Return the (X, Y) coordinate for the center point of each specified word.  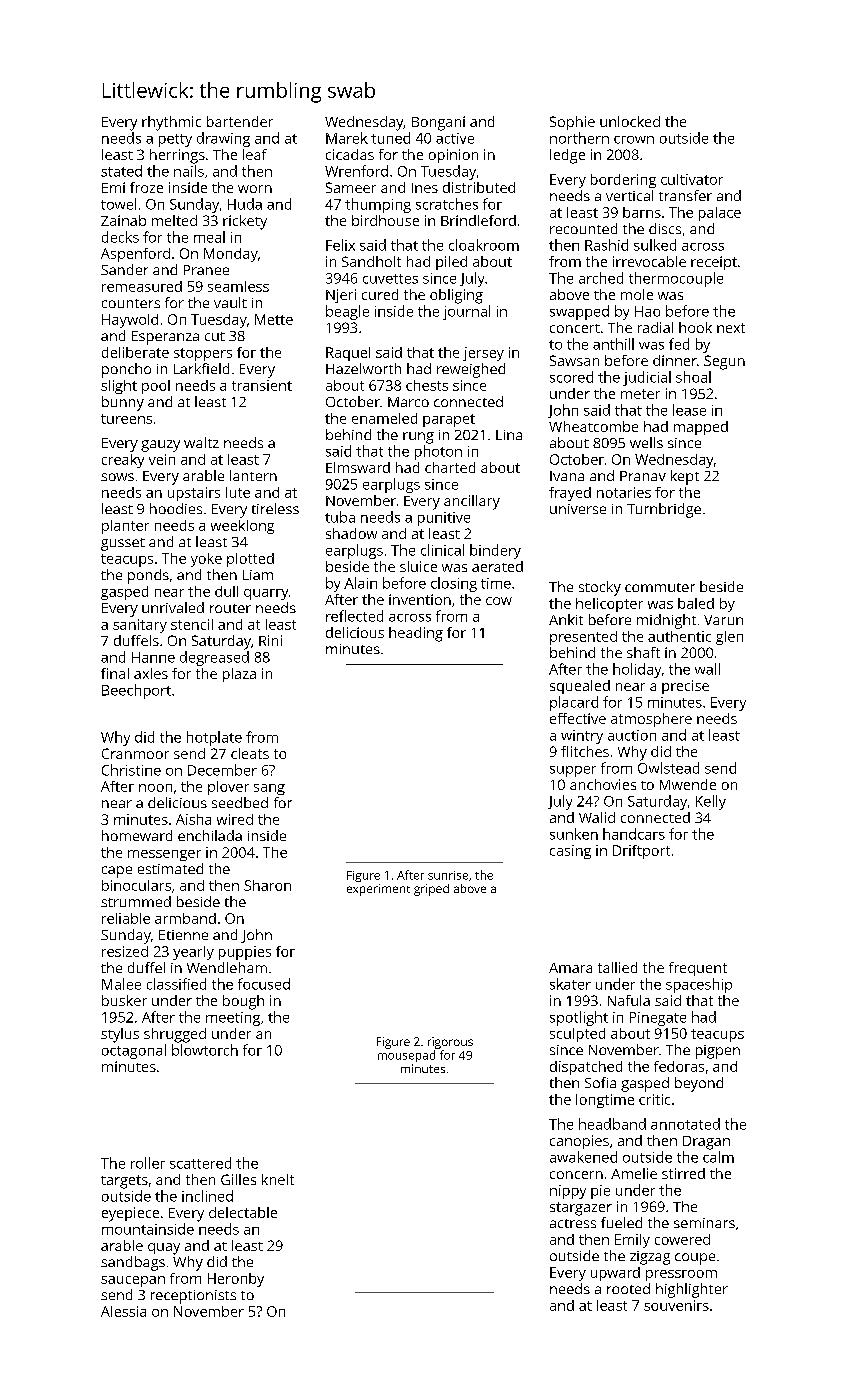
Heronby (236, 1280)
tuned (390, 138)
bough (243, 1002)
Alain (360, 583)
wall (707, 669)
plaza (239, 675)
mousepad (406, 1056)
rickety (245, 222)
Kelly (711, 802)
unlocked (630, 121)
